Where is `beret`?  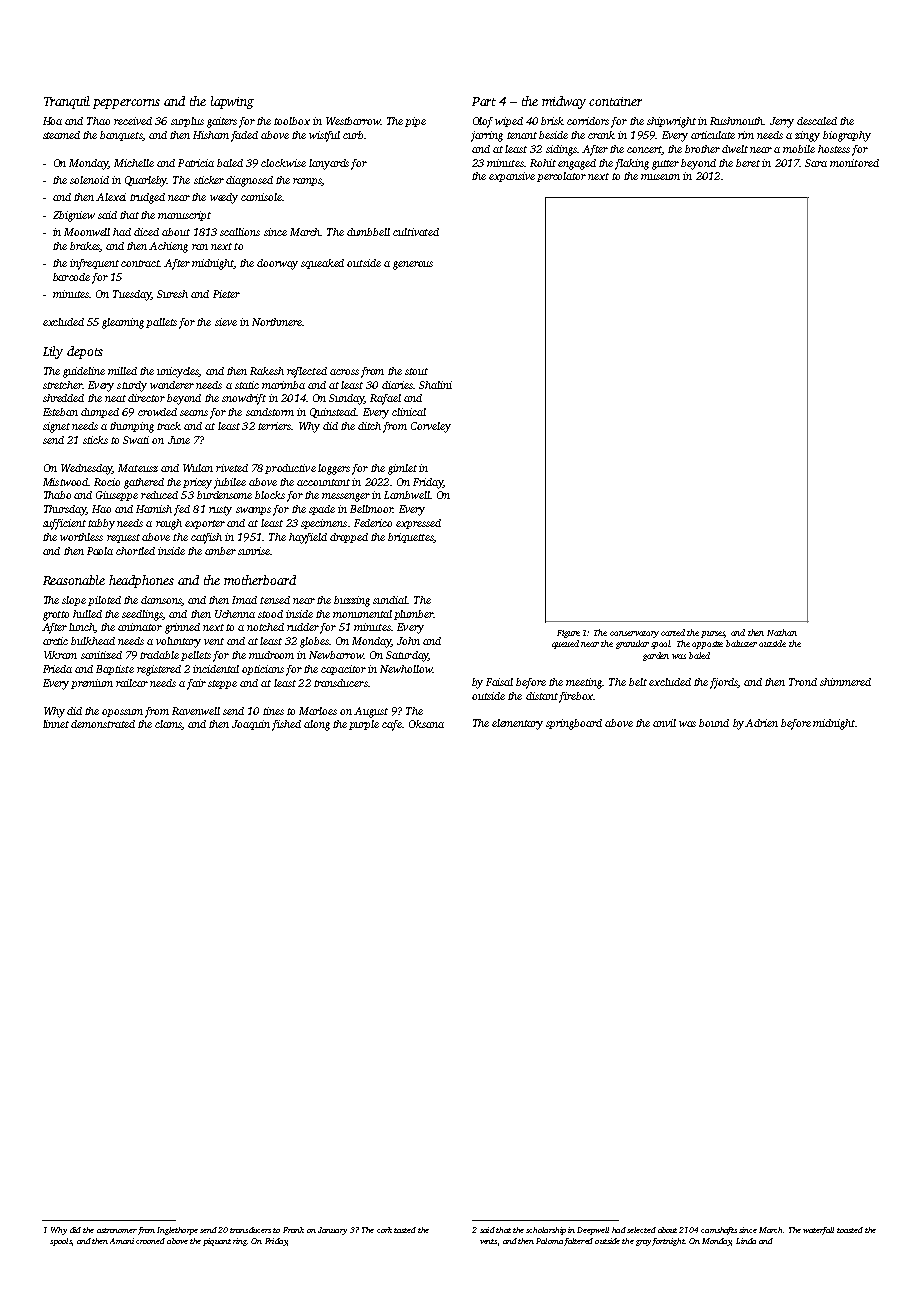 beret is located at coordinates (748, 163).
